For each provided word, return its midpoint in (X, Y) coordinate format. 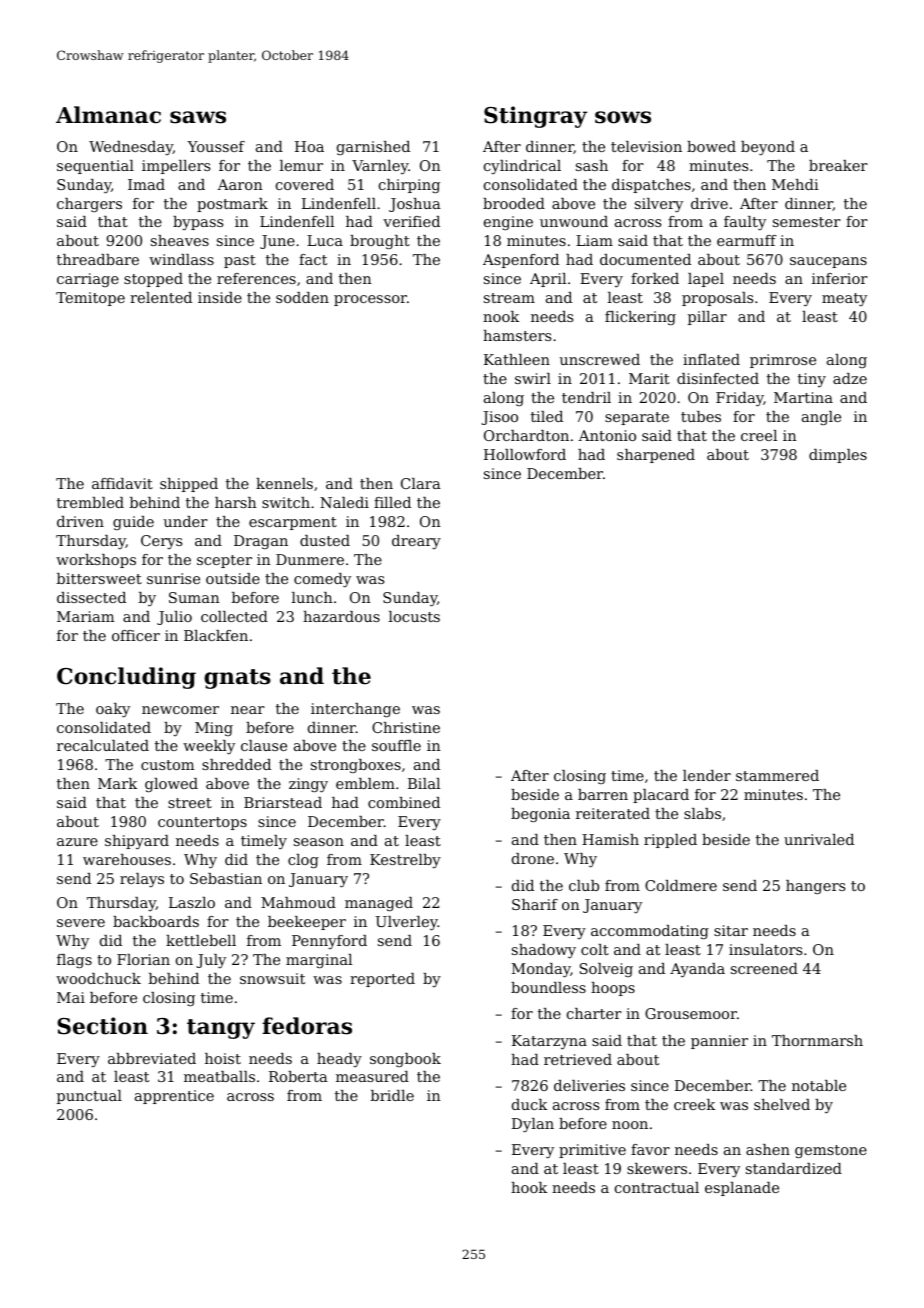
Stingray (535, 117)
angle (821, 418)
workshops (96, 561)
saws (198, 117)
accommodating (650, 932)
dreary (416, 542)
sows (623, 117)
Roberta (298, 1076)
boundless (548, 987)
